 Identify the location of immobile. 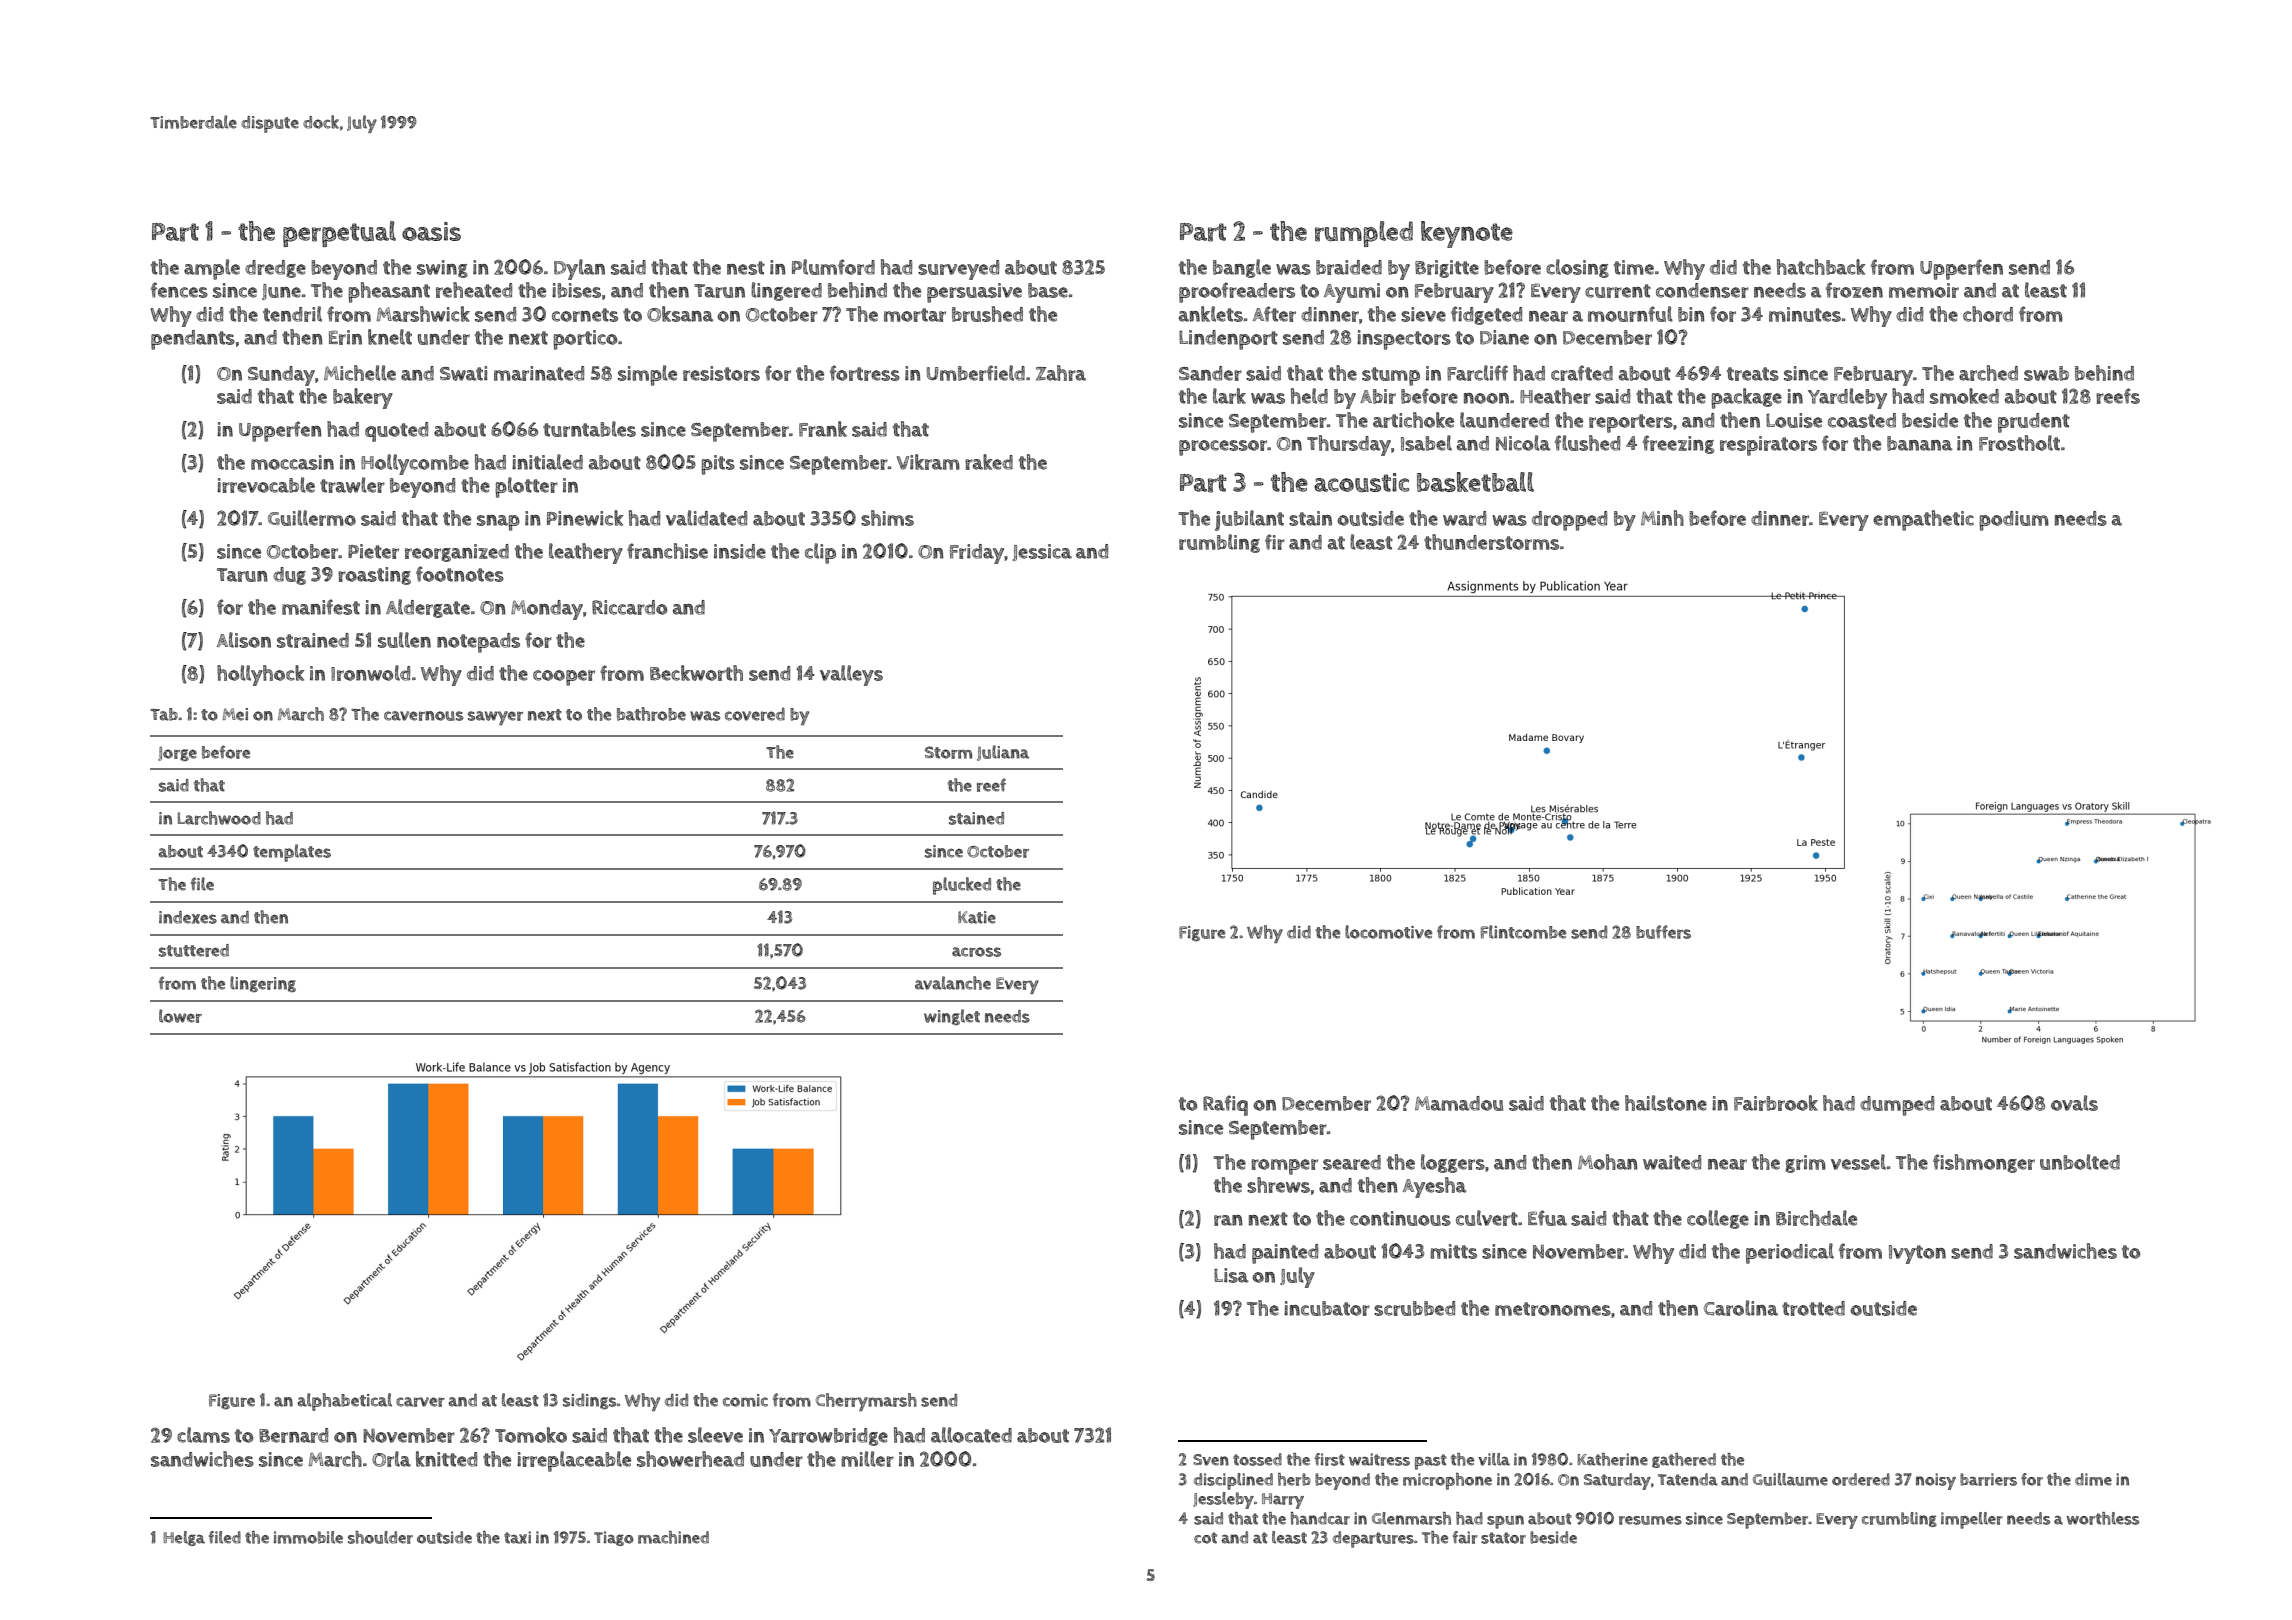
(308, 1537).
